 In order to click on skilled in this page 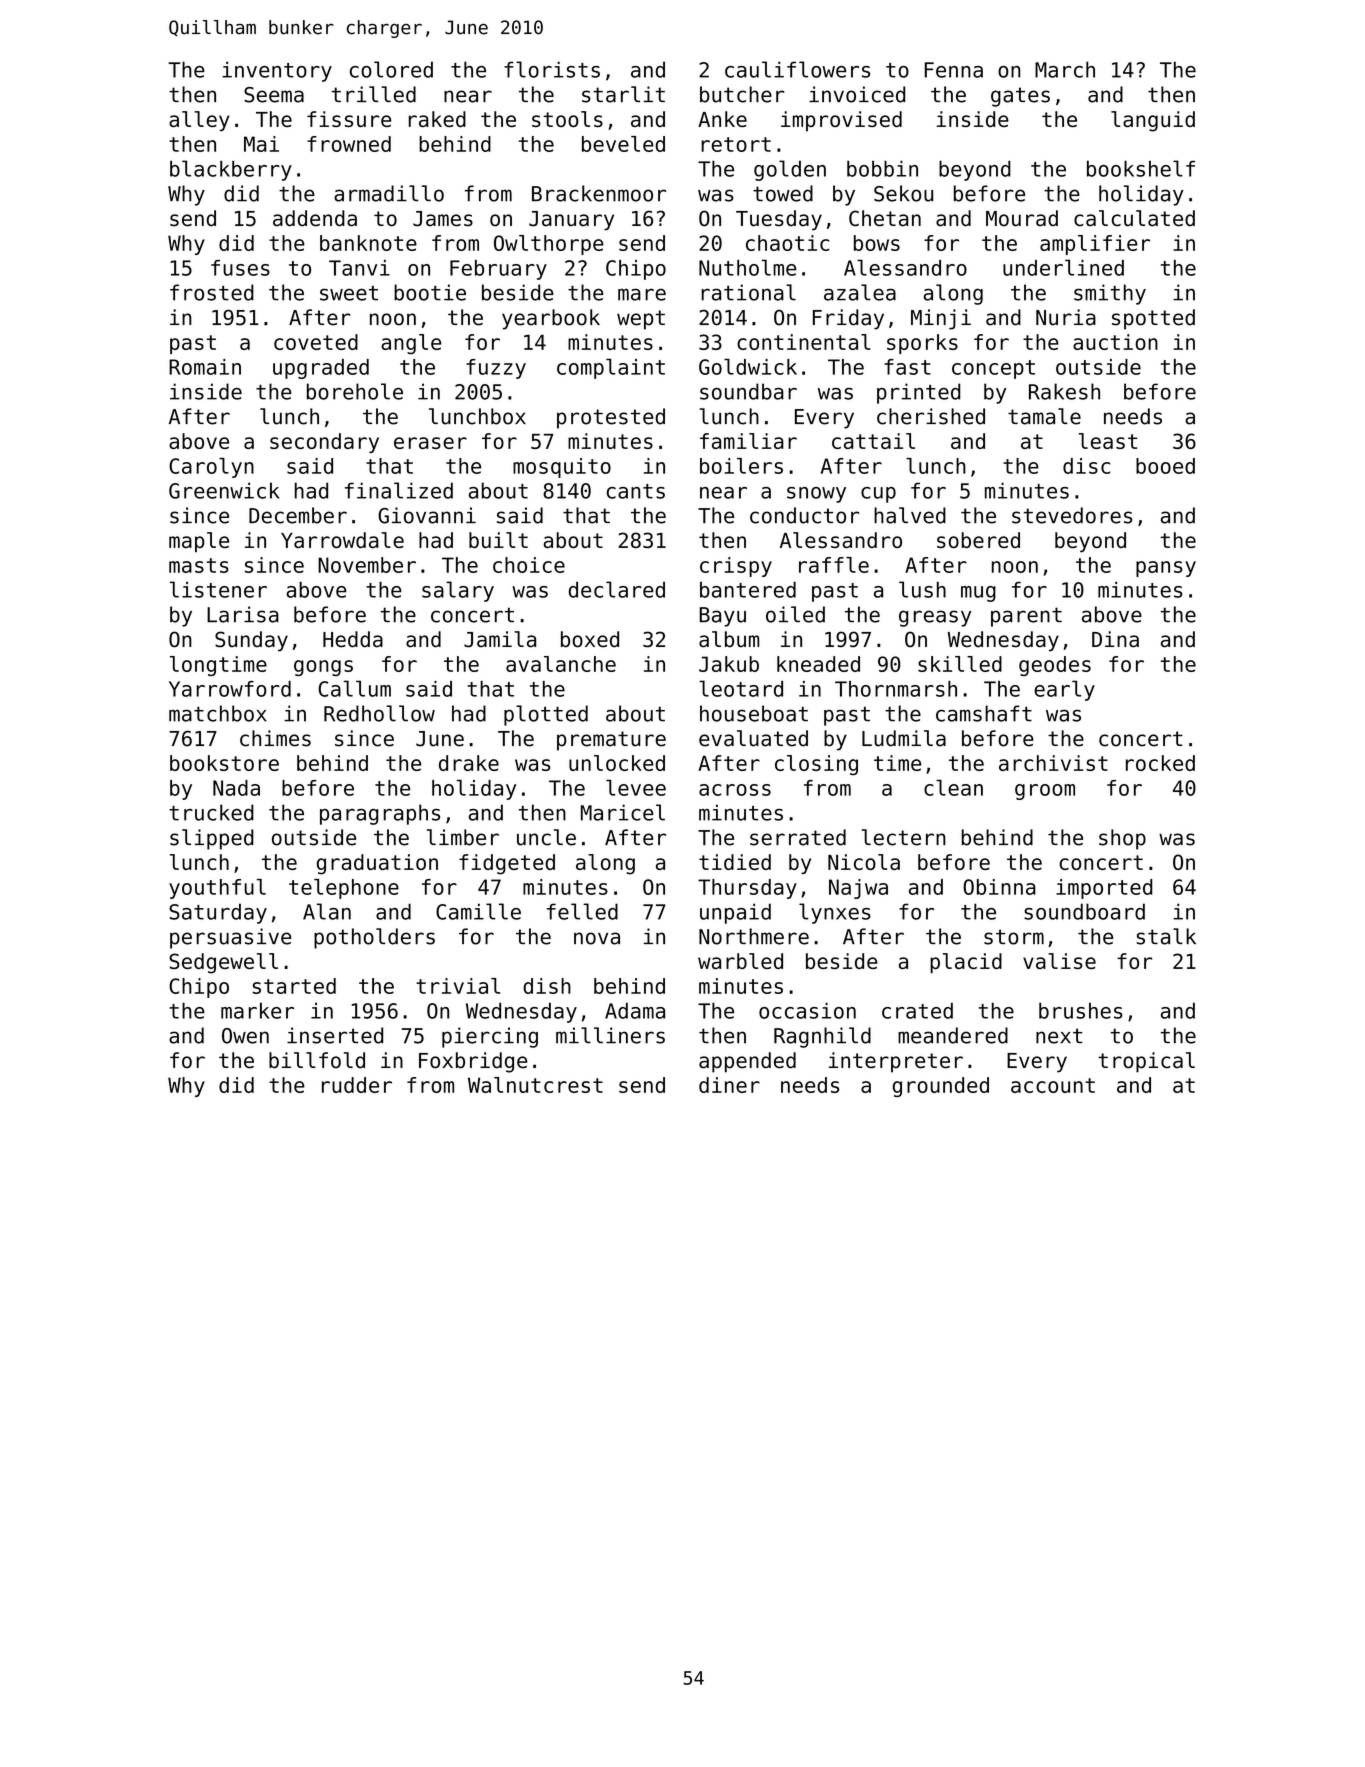, I will do `click(960, 664)`.
